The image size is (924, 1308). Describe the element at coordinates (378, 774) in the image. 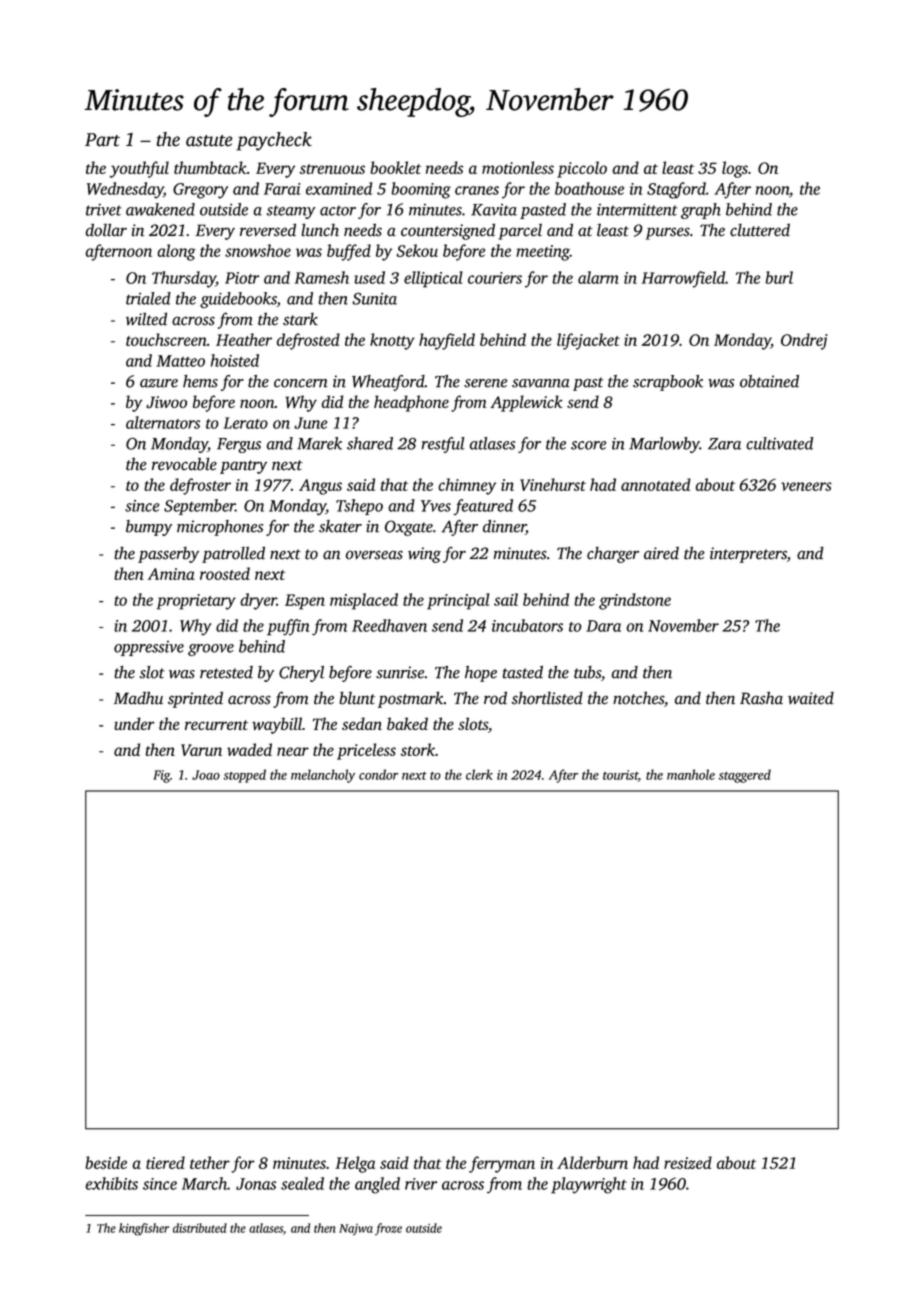

I see `condor` at that location.
